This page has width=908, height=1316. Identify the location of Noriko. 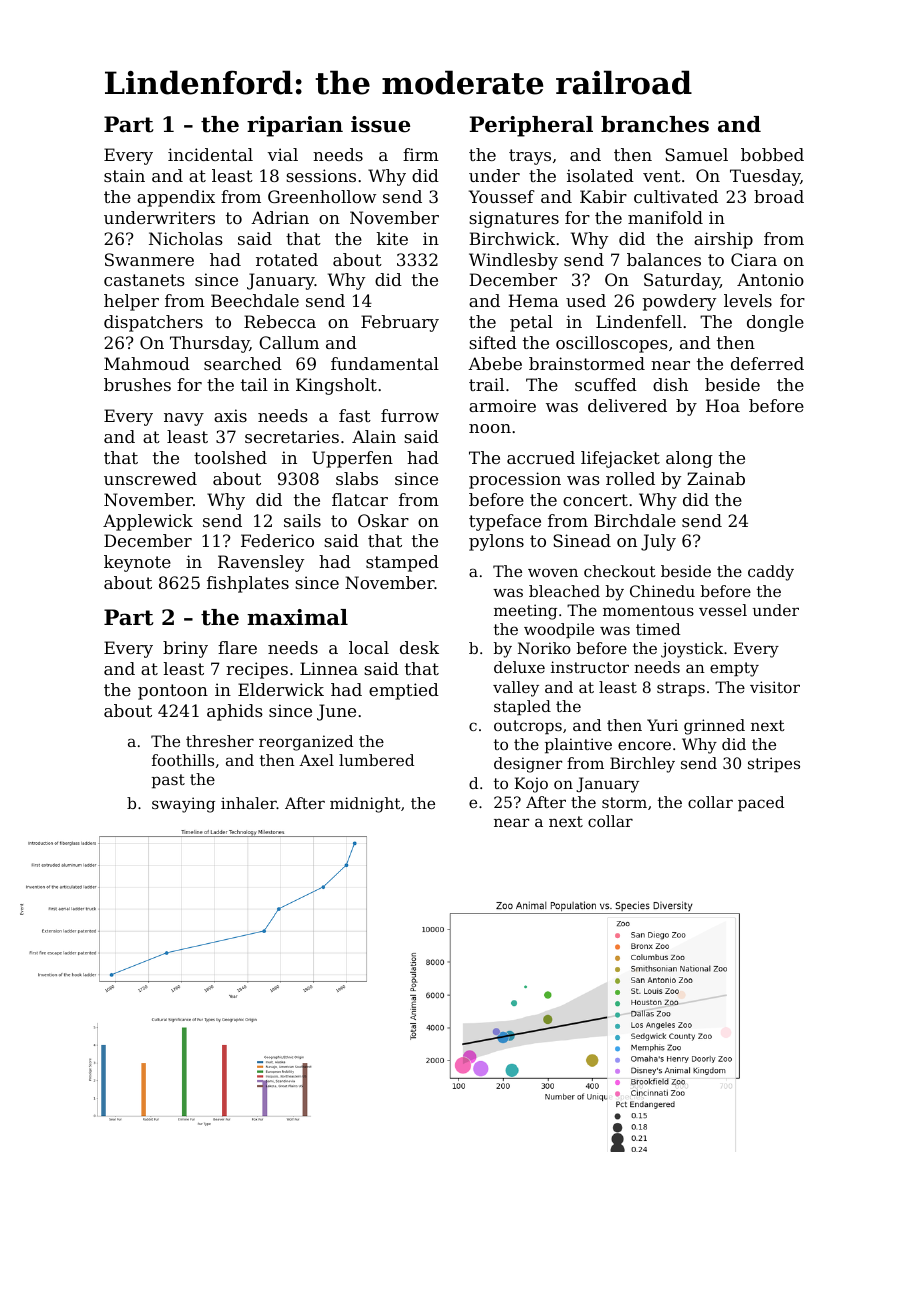
(544, 648).
